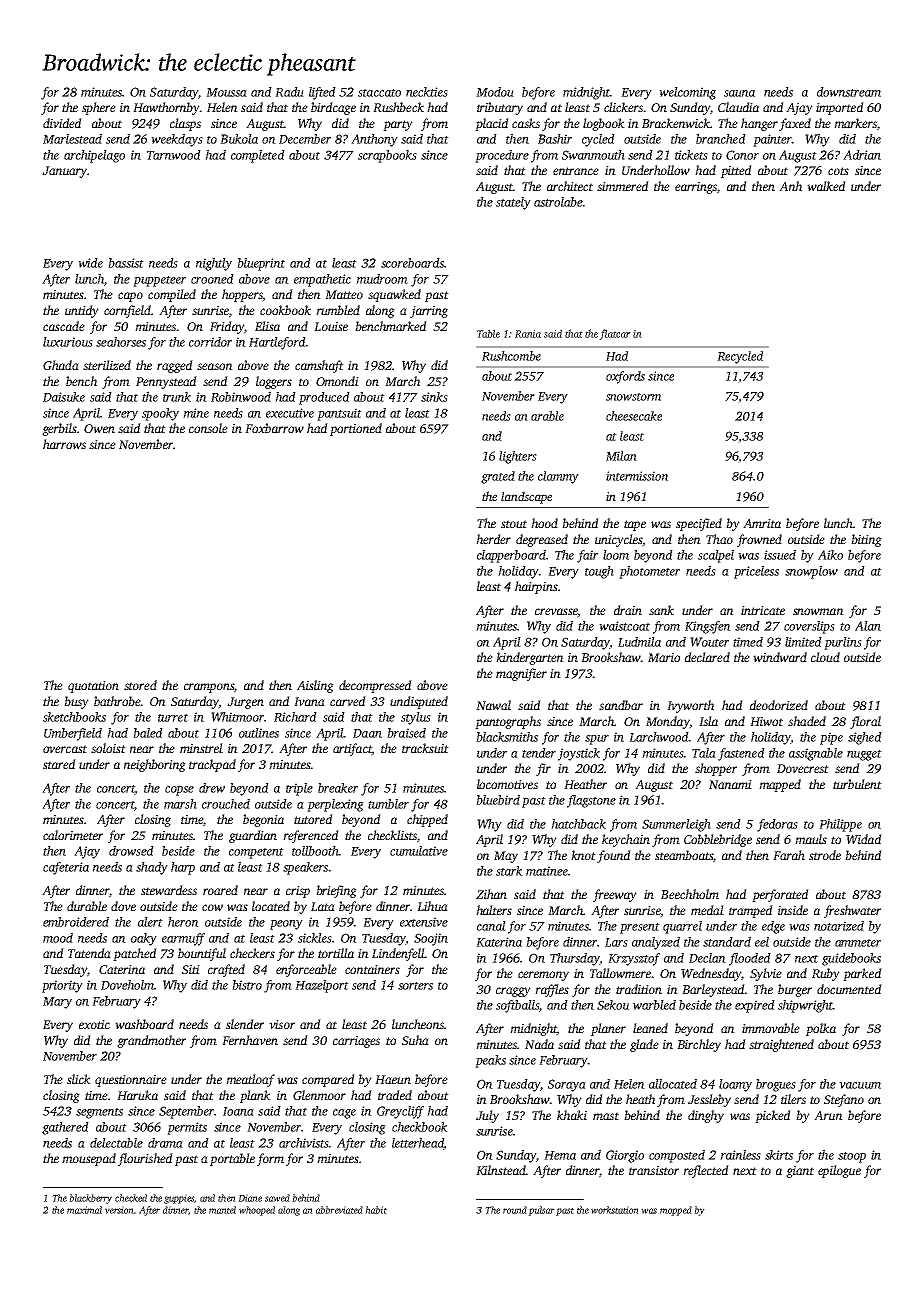 This document has height=1308, width=924. What do you see at coordinates (64, 444) in the document?
I see `harrows` at bounding box center [64, 444].
